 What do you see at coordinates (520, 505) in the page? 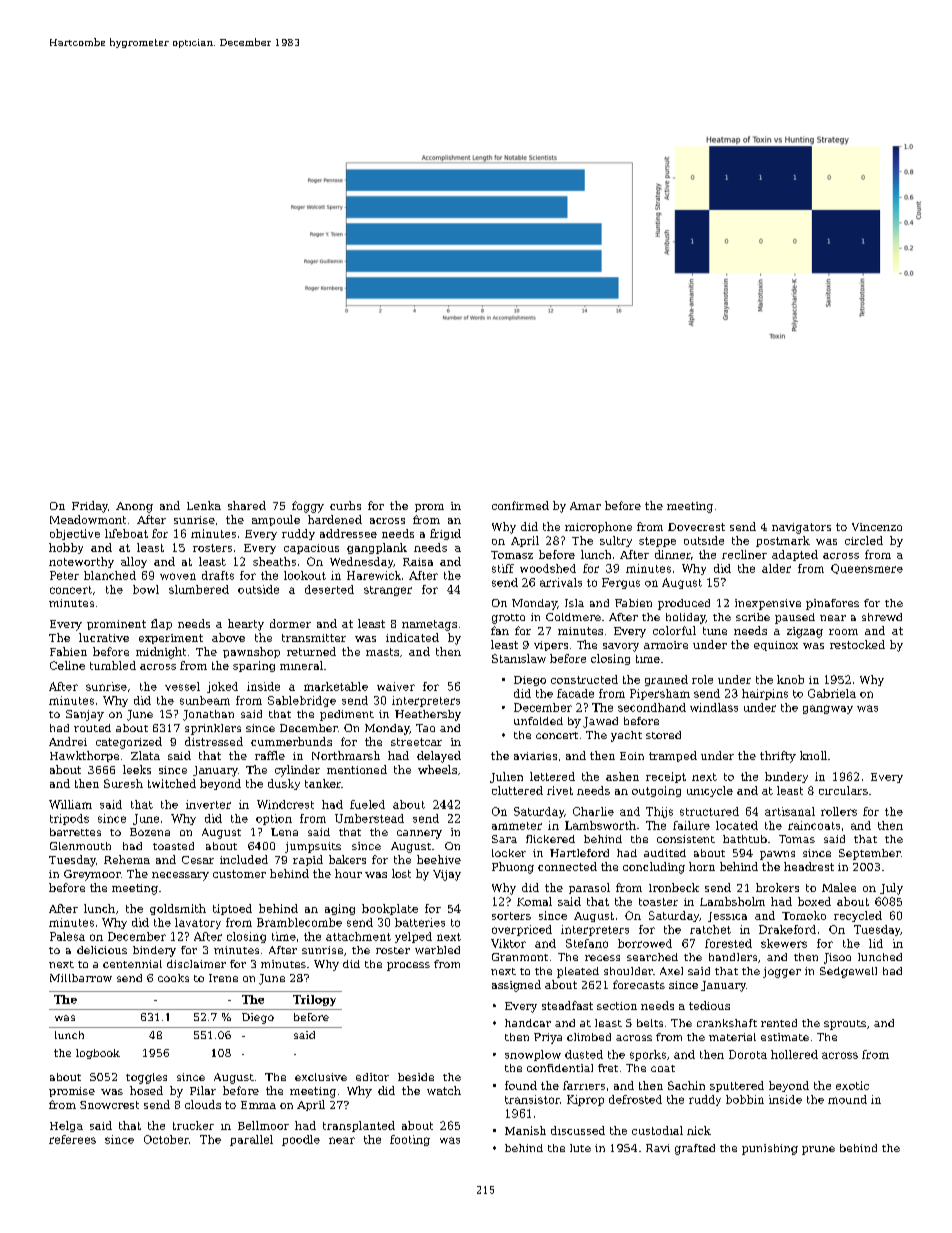
I see `confirmed` at bounding box center [520, 505].
